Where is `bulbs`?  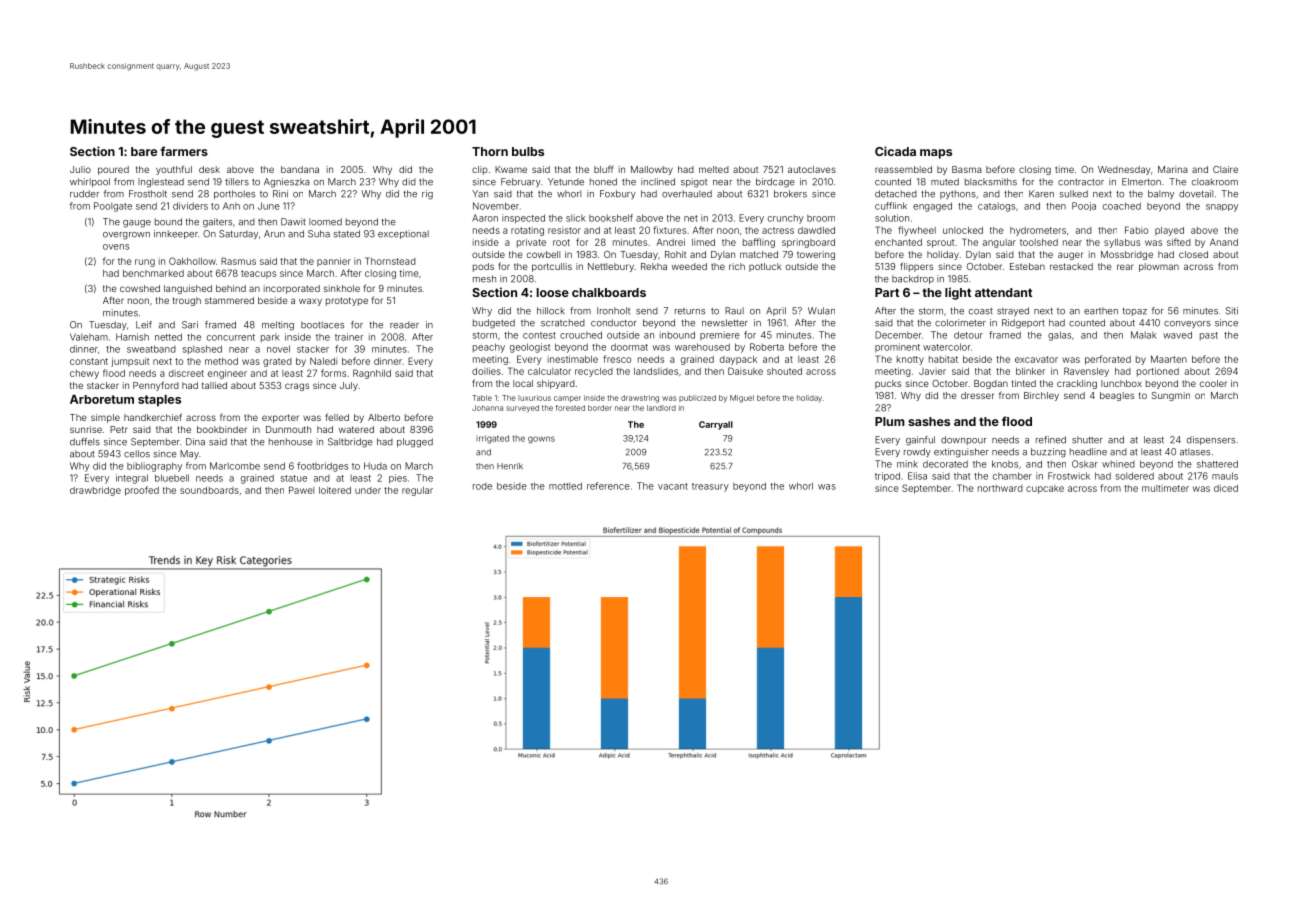
bulbs is located at coordinates (528, 151).
